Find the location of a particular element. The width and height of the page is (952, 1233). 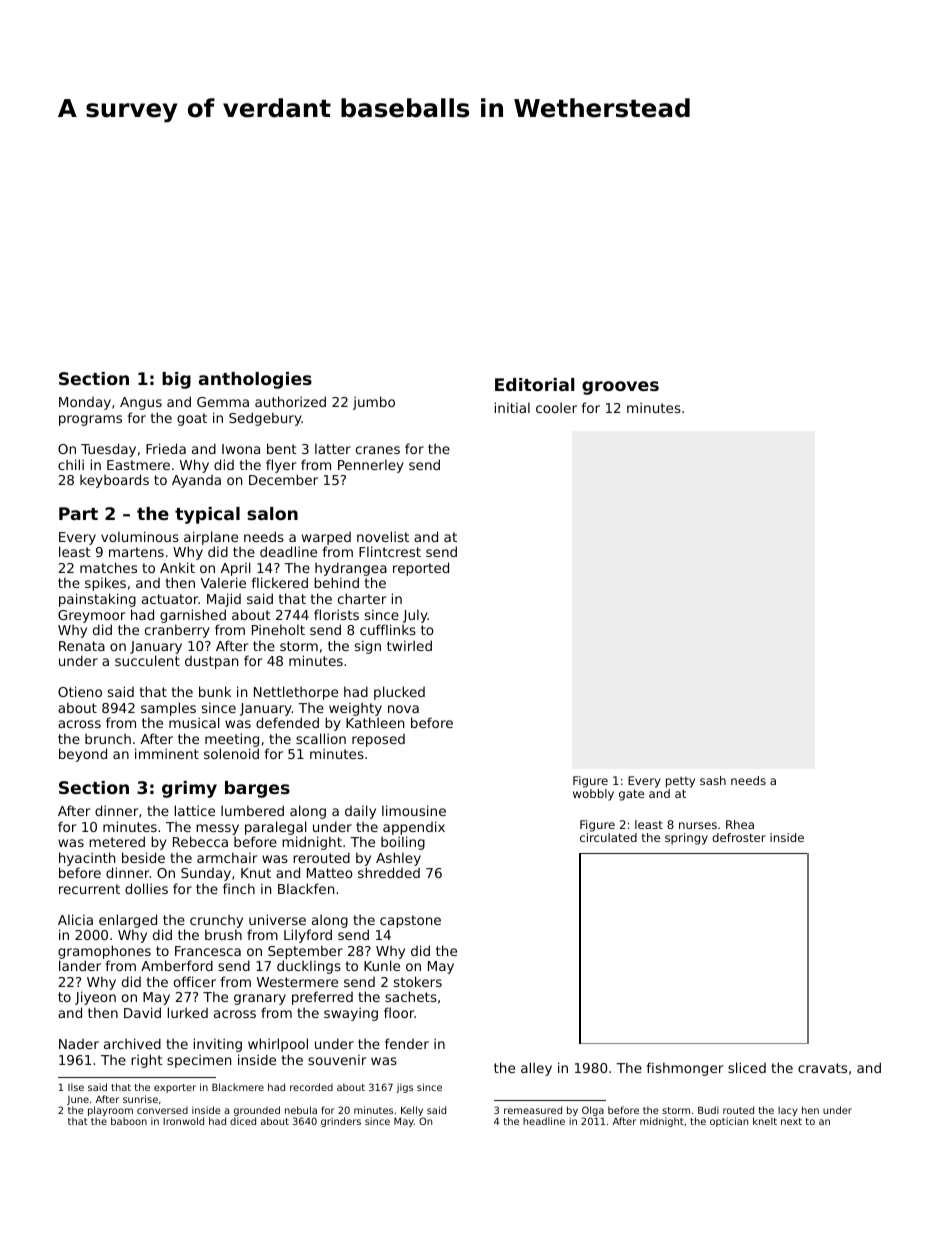

reposed is located at coordinates (378, 740).
